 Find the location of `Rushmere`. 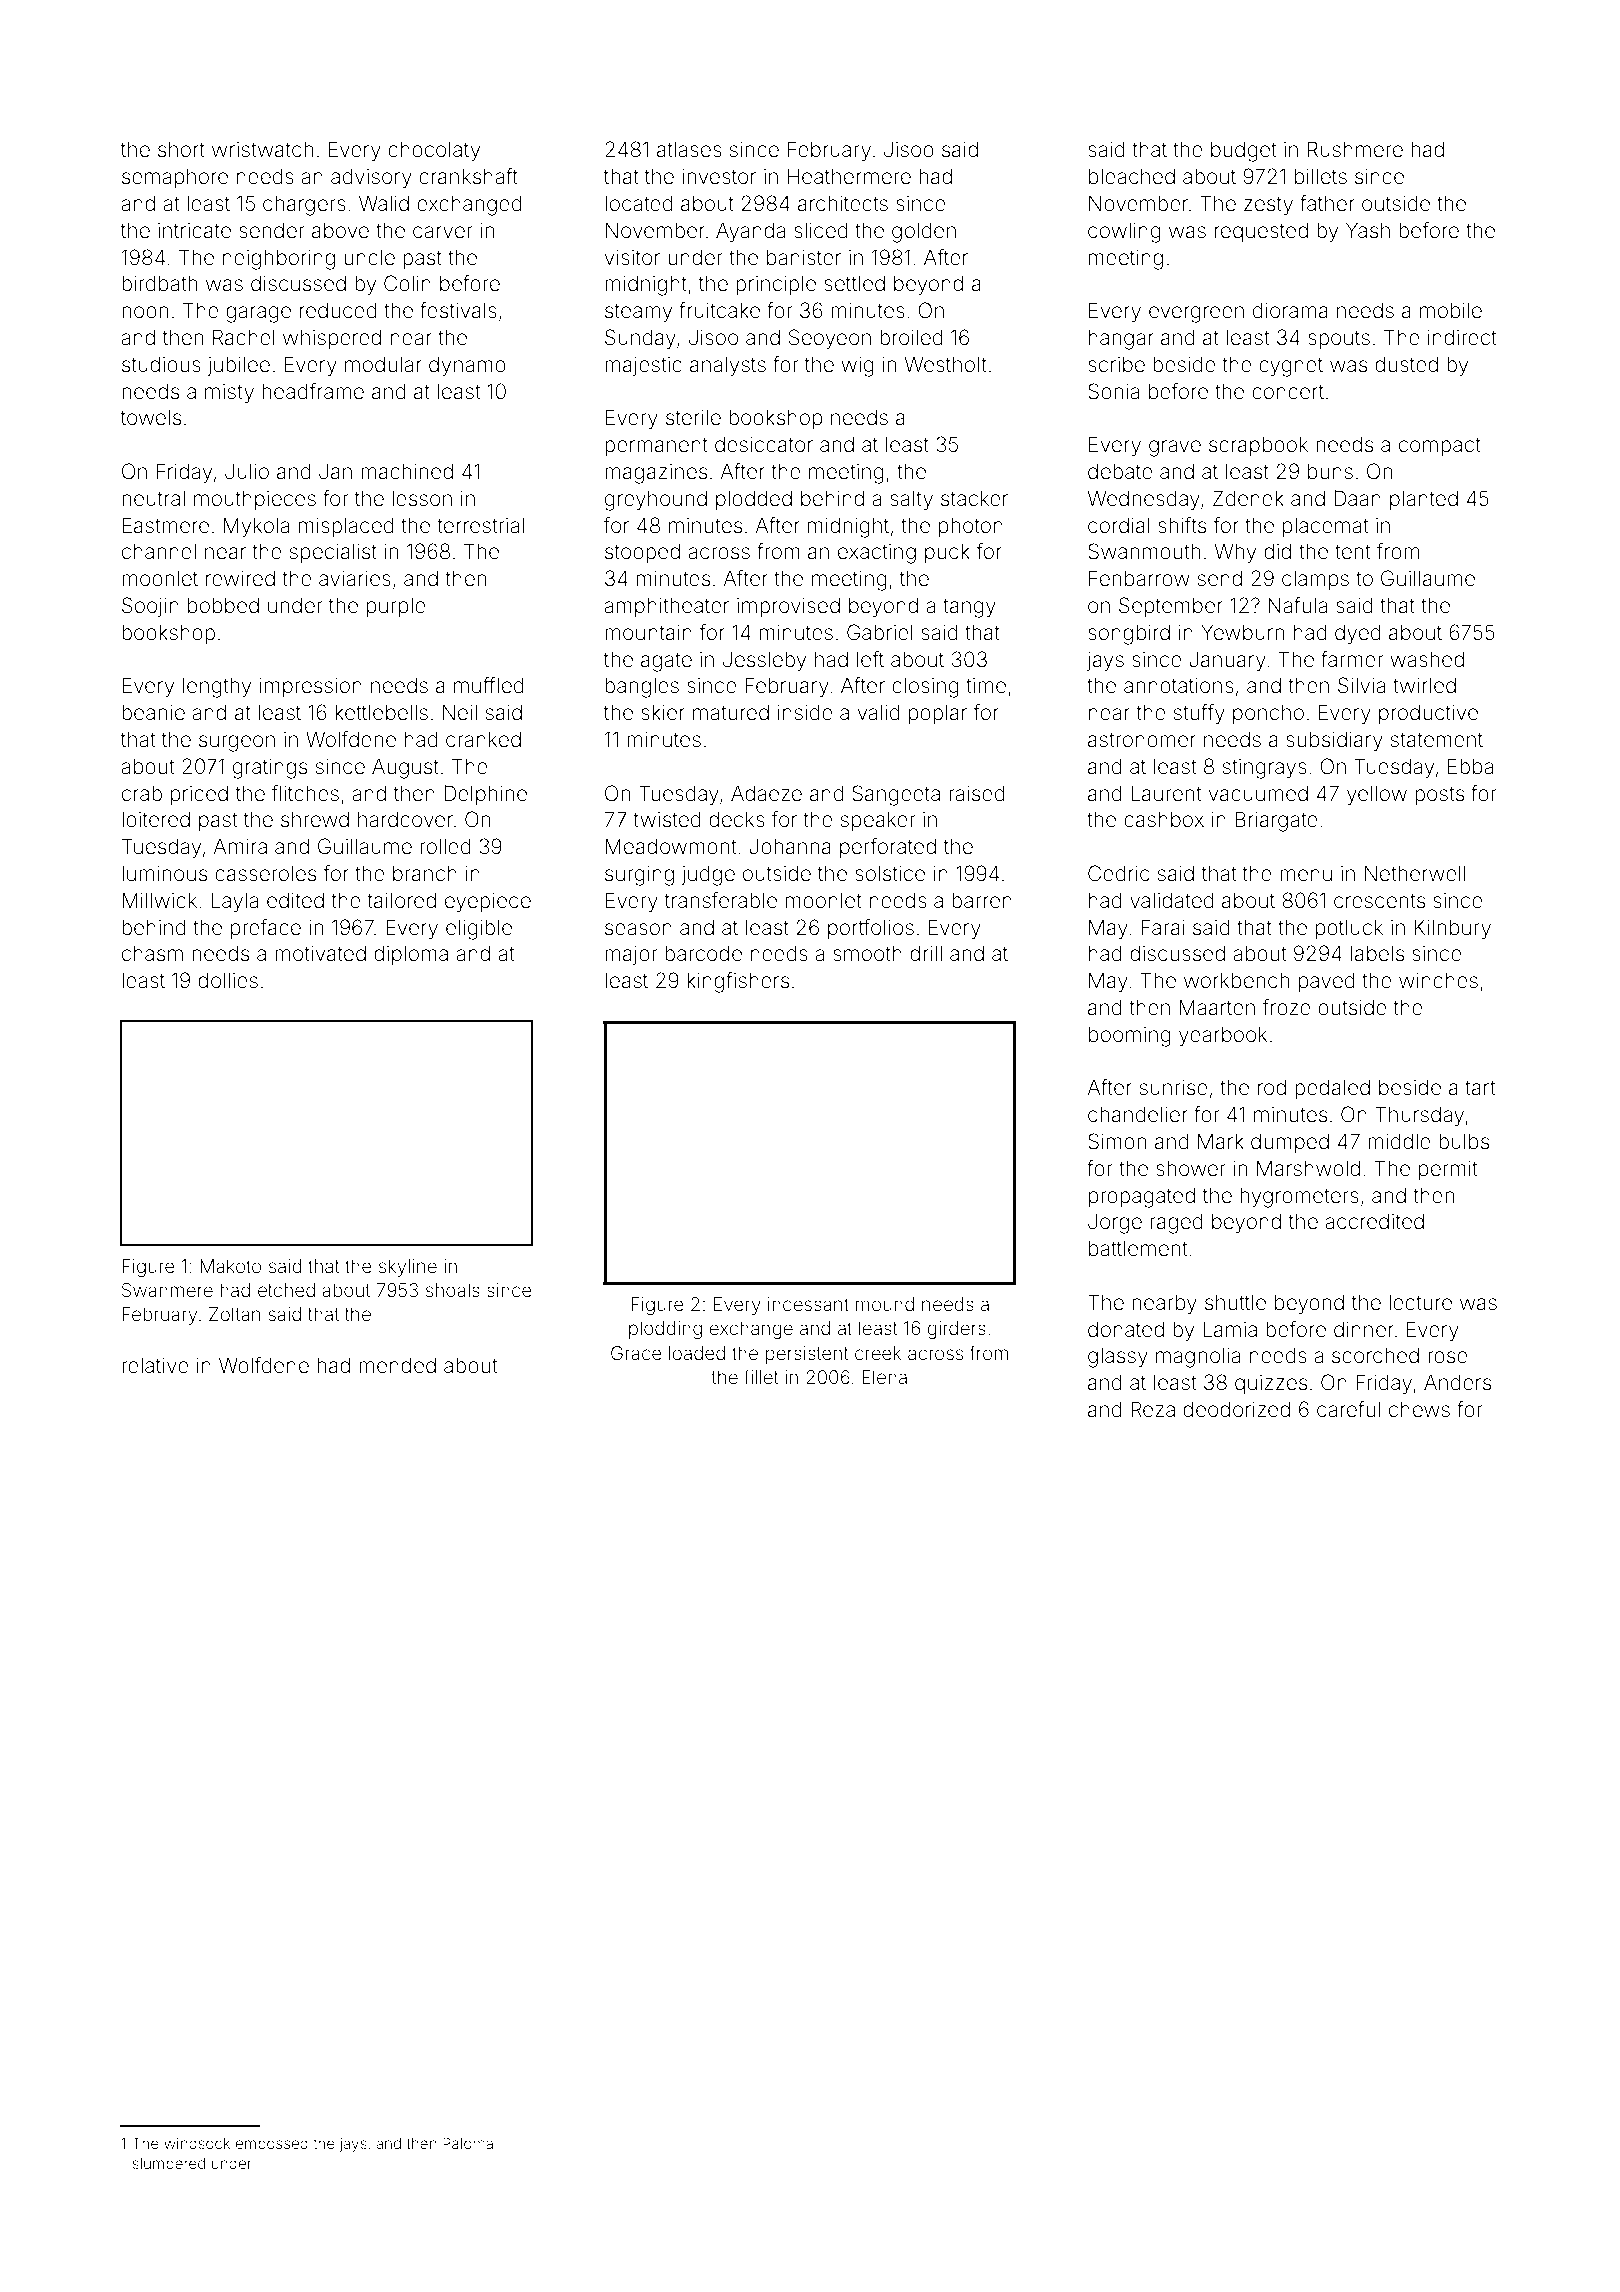

Rushmere is located at coordinates (1355, 149).
